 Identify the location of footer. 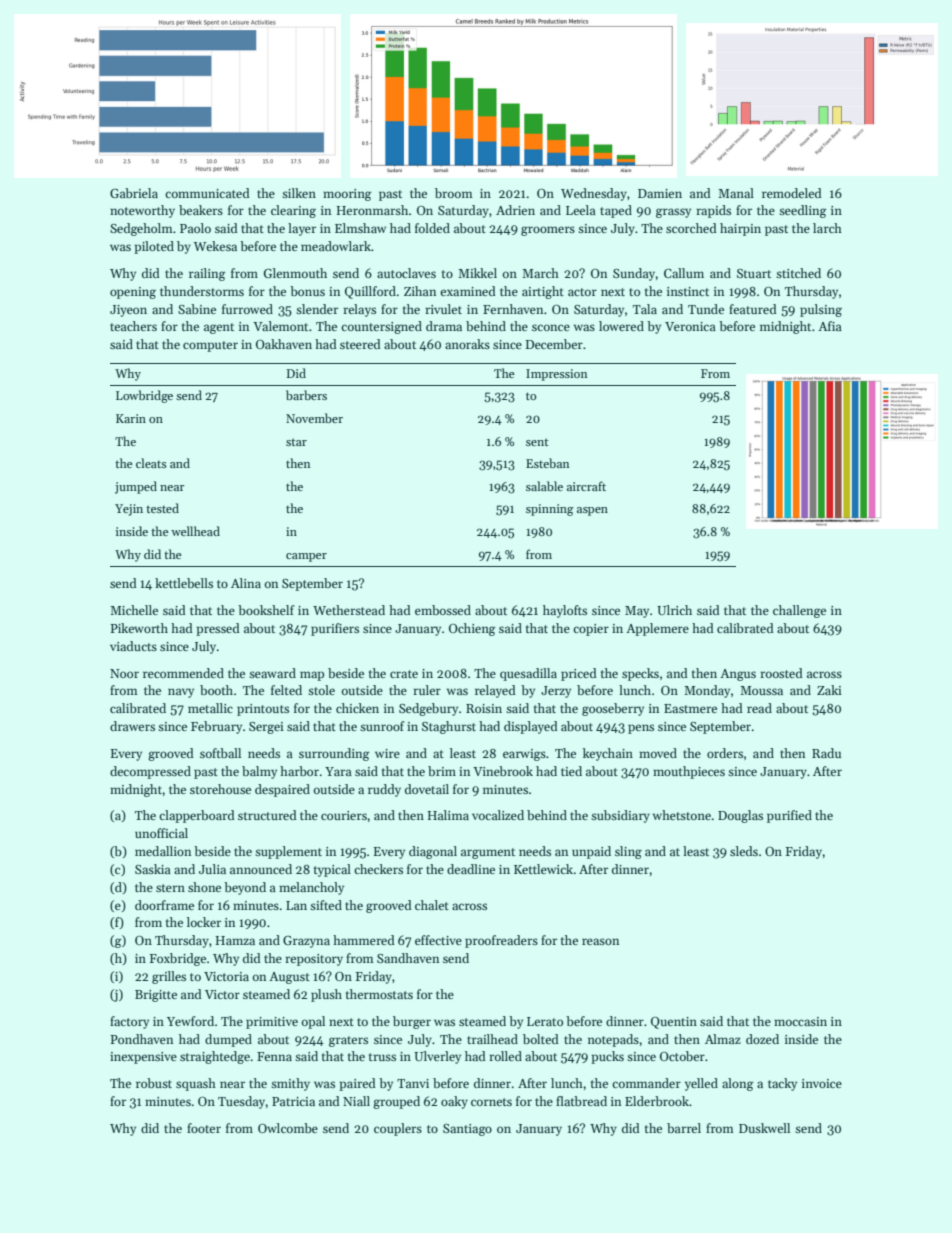
(204, 1128).
